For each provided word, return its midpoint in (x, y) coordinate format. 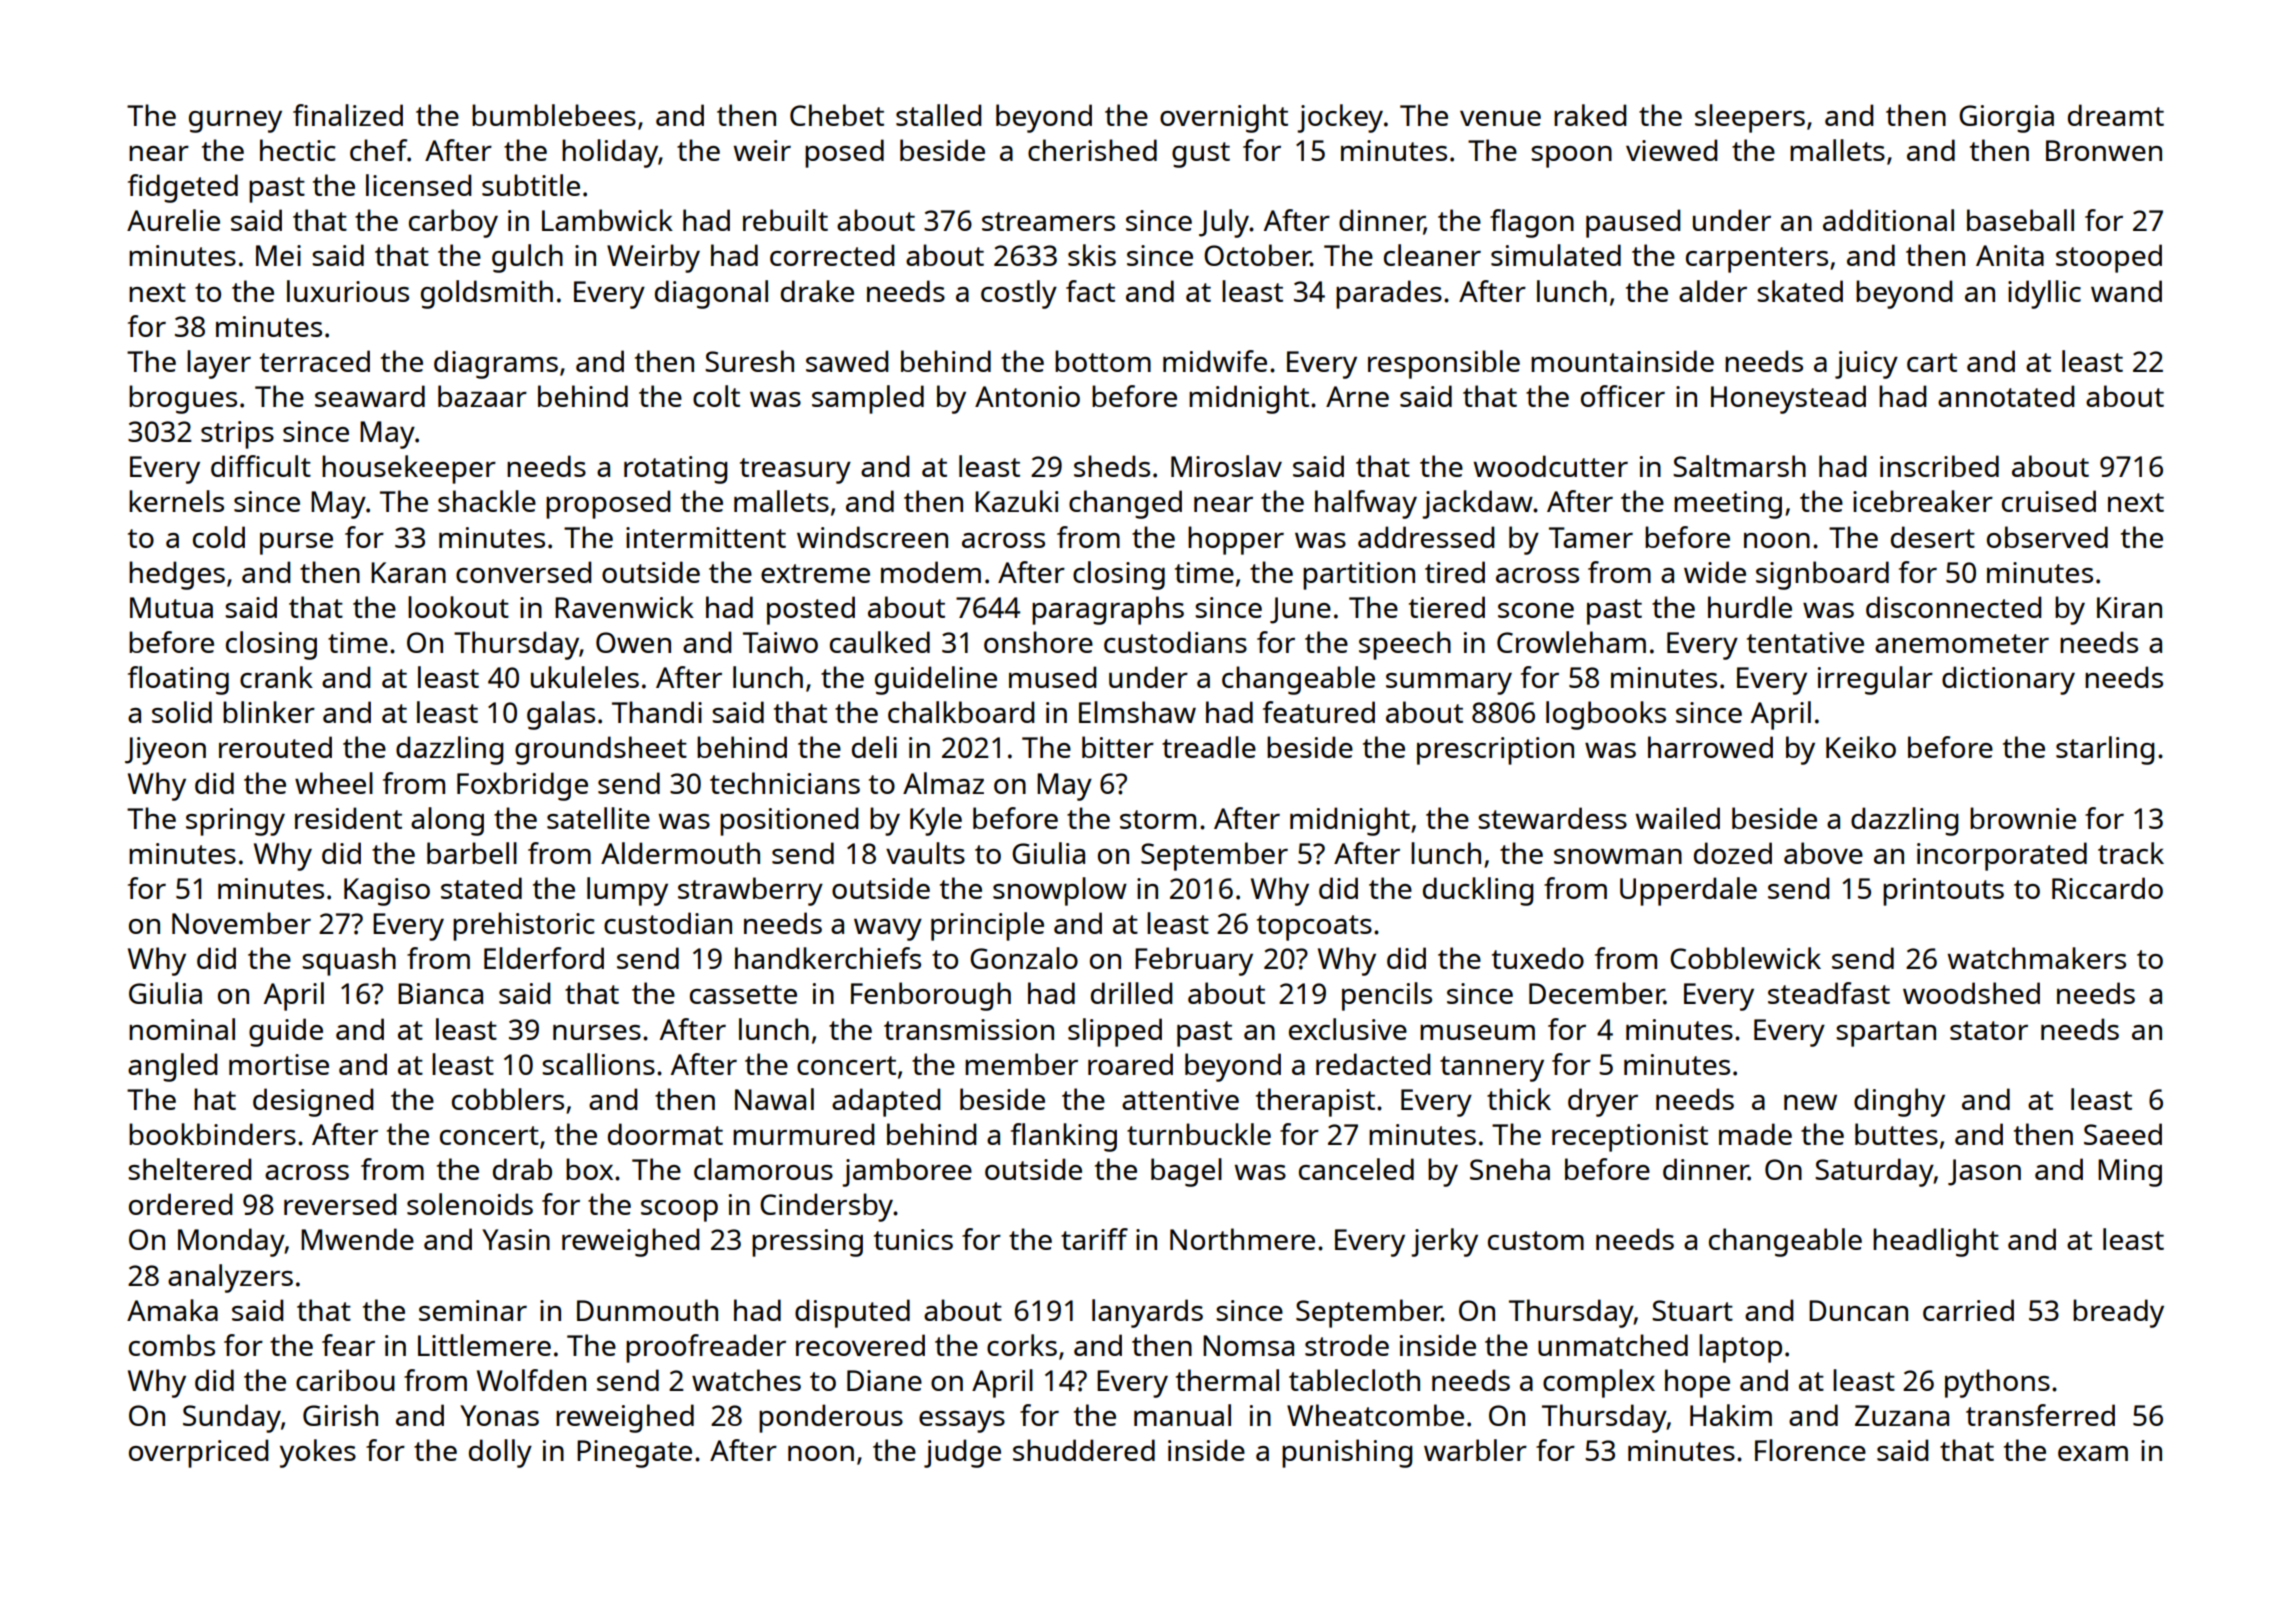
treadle (1209, 747)
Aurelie (173, 220)
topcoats (1314, 928)
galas (561, 715)
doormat (665, 1134)
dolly (500, 1453)
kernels (176, 501)
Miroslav (1226, 466)
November (241, 923)
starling (2105, 750)
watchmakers (2036, 958)
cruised (2049, 501)
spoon (1571, 157)
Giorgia (2006, 119)
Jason (1984, 1172)
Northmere (1242, 1239)
